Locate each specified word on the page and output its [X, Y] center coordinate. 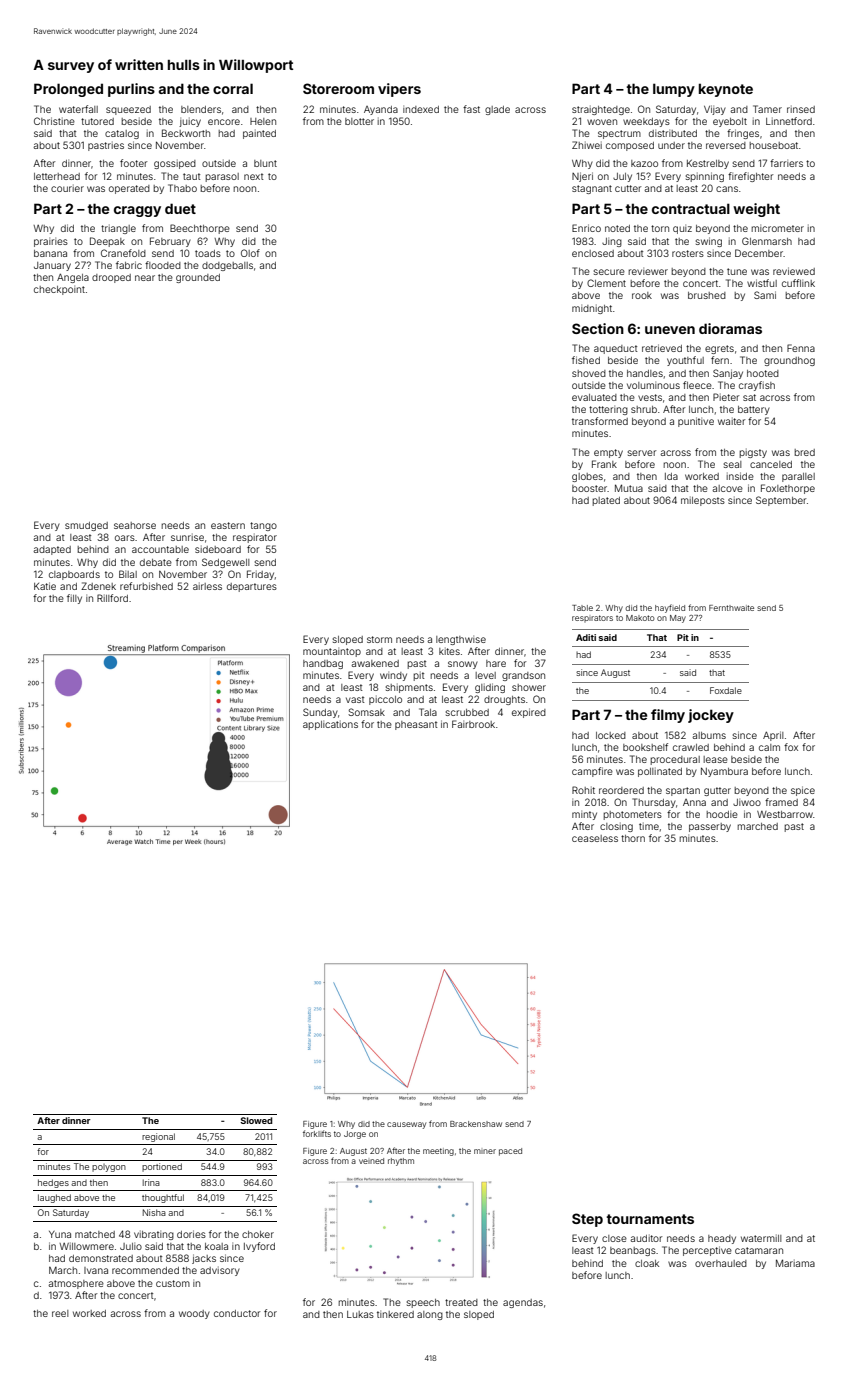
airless [207, 586]
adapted [52, 550]
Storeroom [338, 88]
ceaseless [595, 838]
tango [263, 526]
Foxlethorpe [788, 489]
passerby [710, 827]
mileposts [703, 501]
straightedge [601, 110]
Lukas [360, 1314]
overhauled [721, 1263]
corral [233, 88]
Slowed [256, 1120]
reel [60, 1313]
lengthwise [461, 640]
